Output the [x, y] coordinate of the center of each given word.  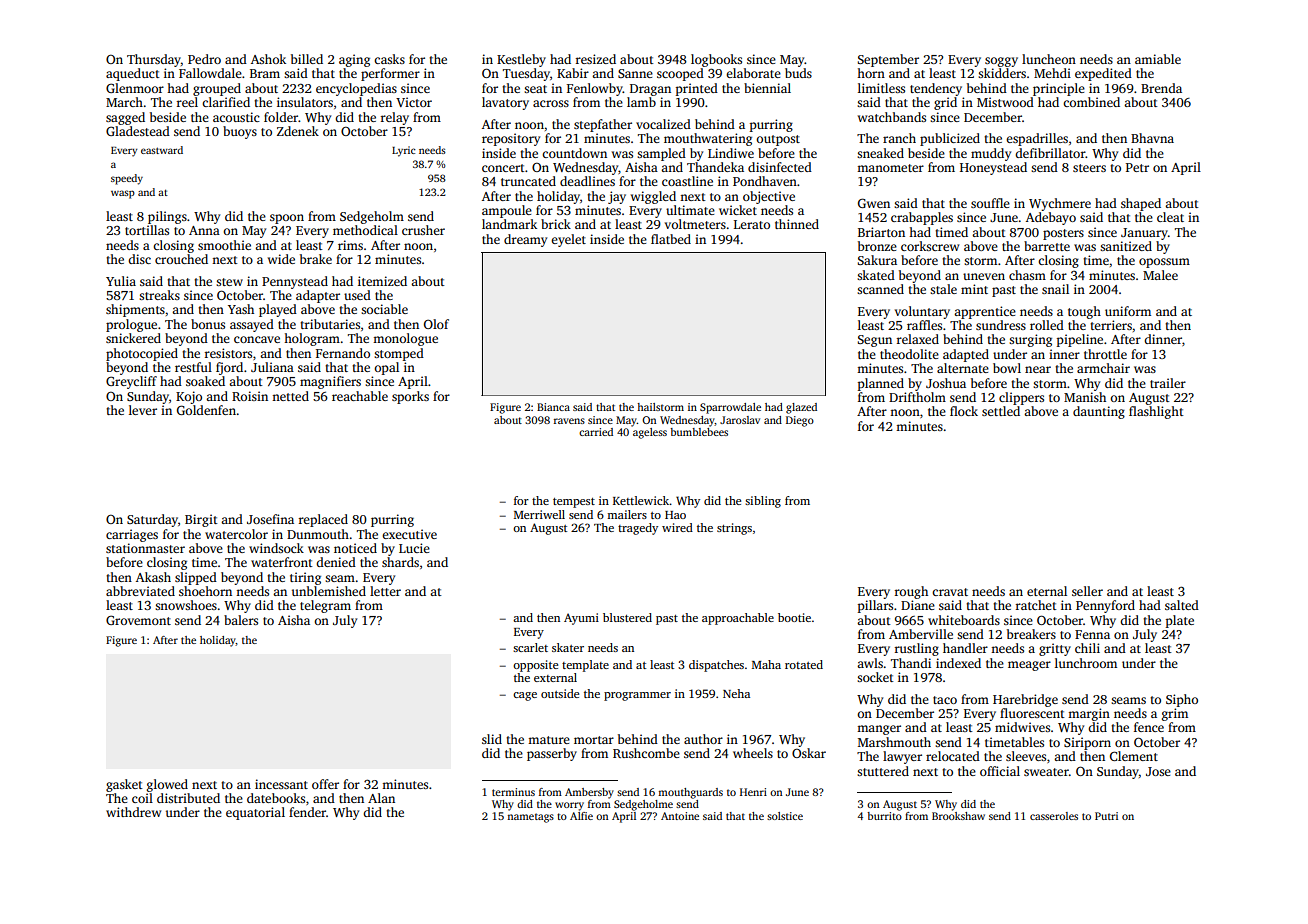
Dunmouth [318, 534]
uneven [984, 276]
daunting [1099, 412]
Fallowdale [210, 73]
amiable [1158, 59]
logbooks [716, 60]
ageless [650, 433]
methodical [365, 230]
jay [617, 197]
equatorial [255, 813]
